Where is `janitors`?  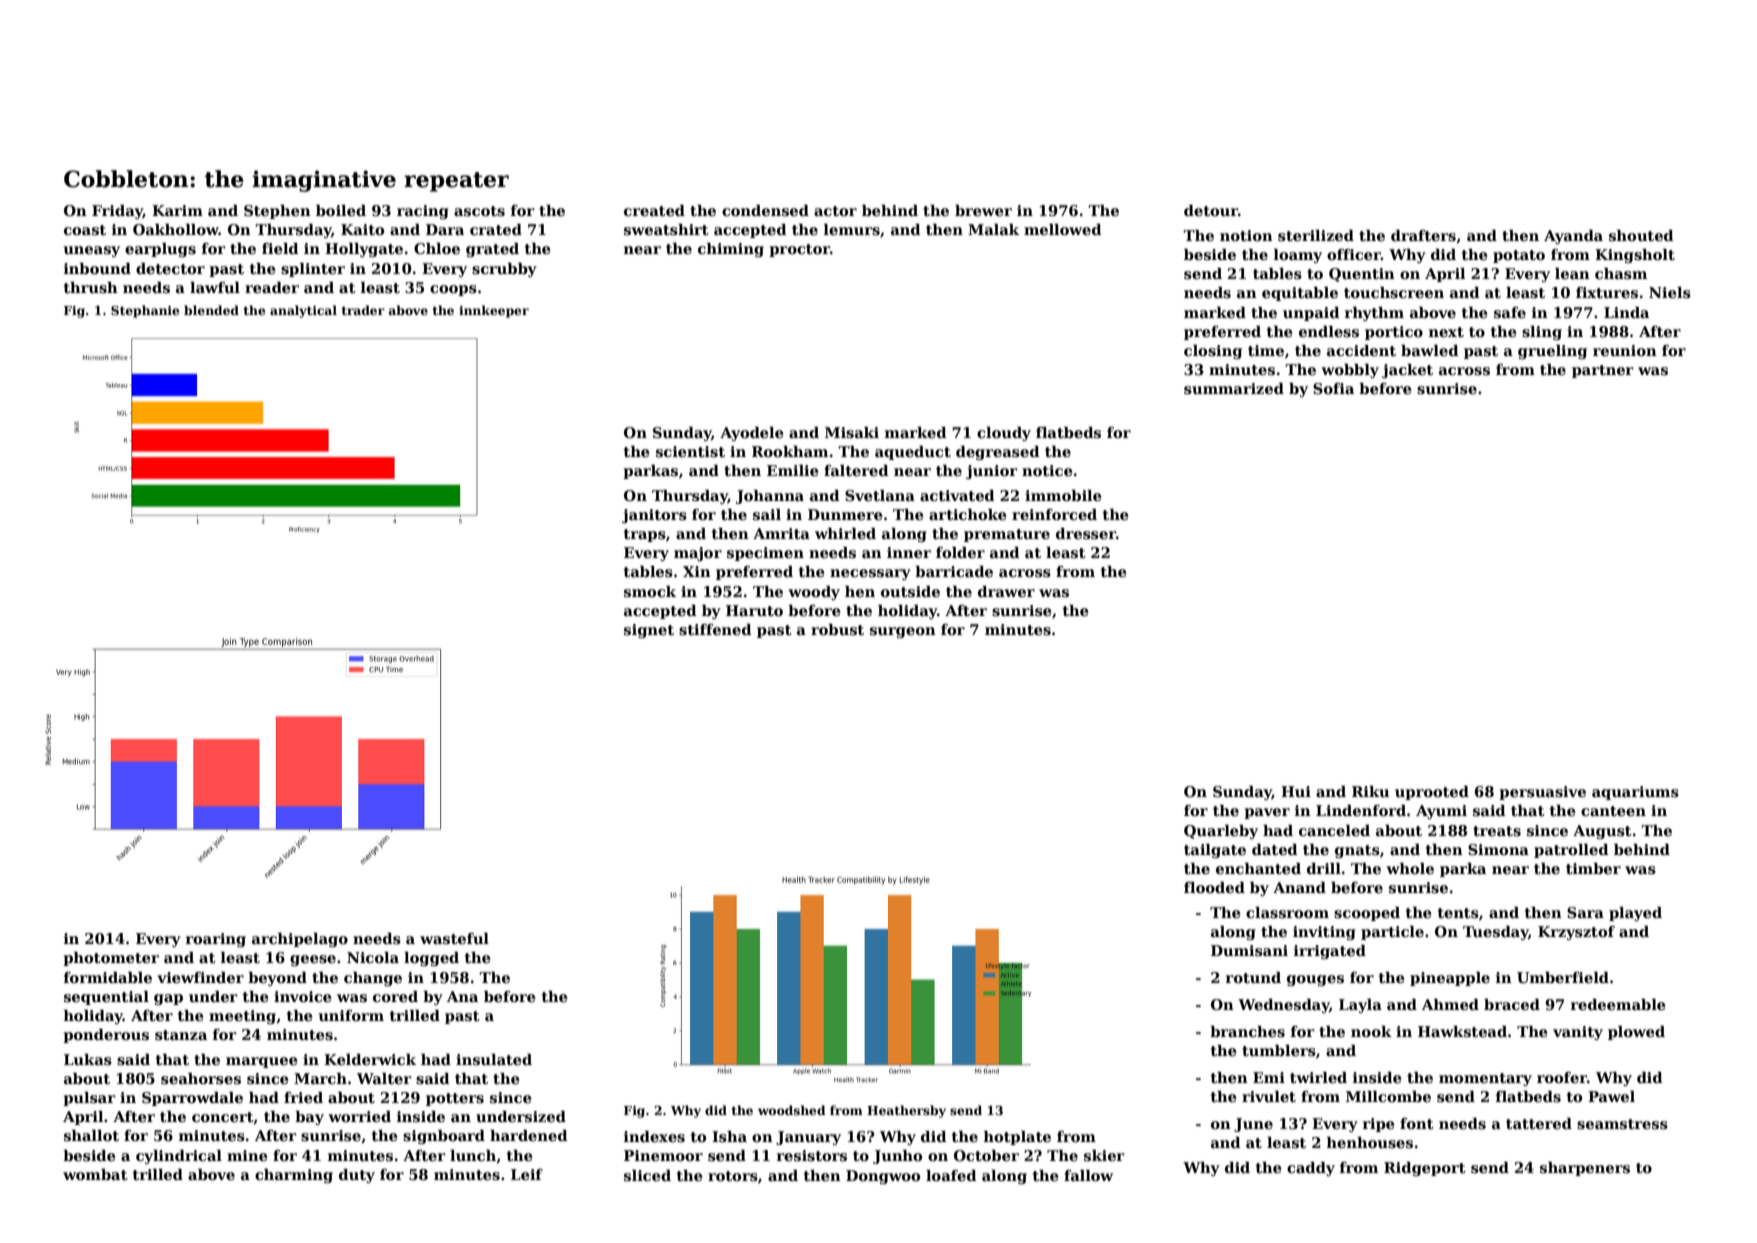
janitors is located at coordinates (654, 516).
